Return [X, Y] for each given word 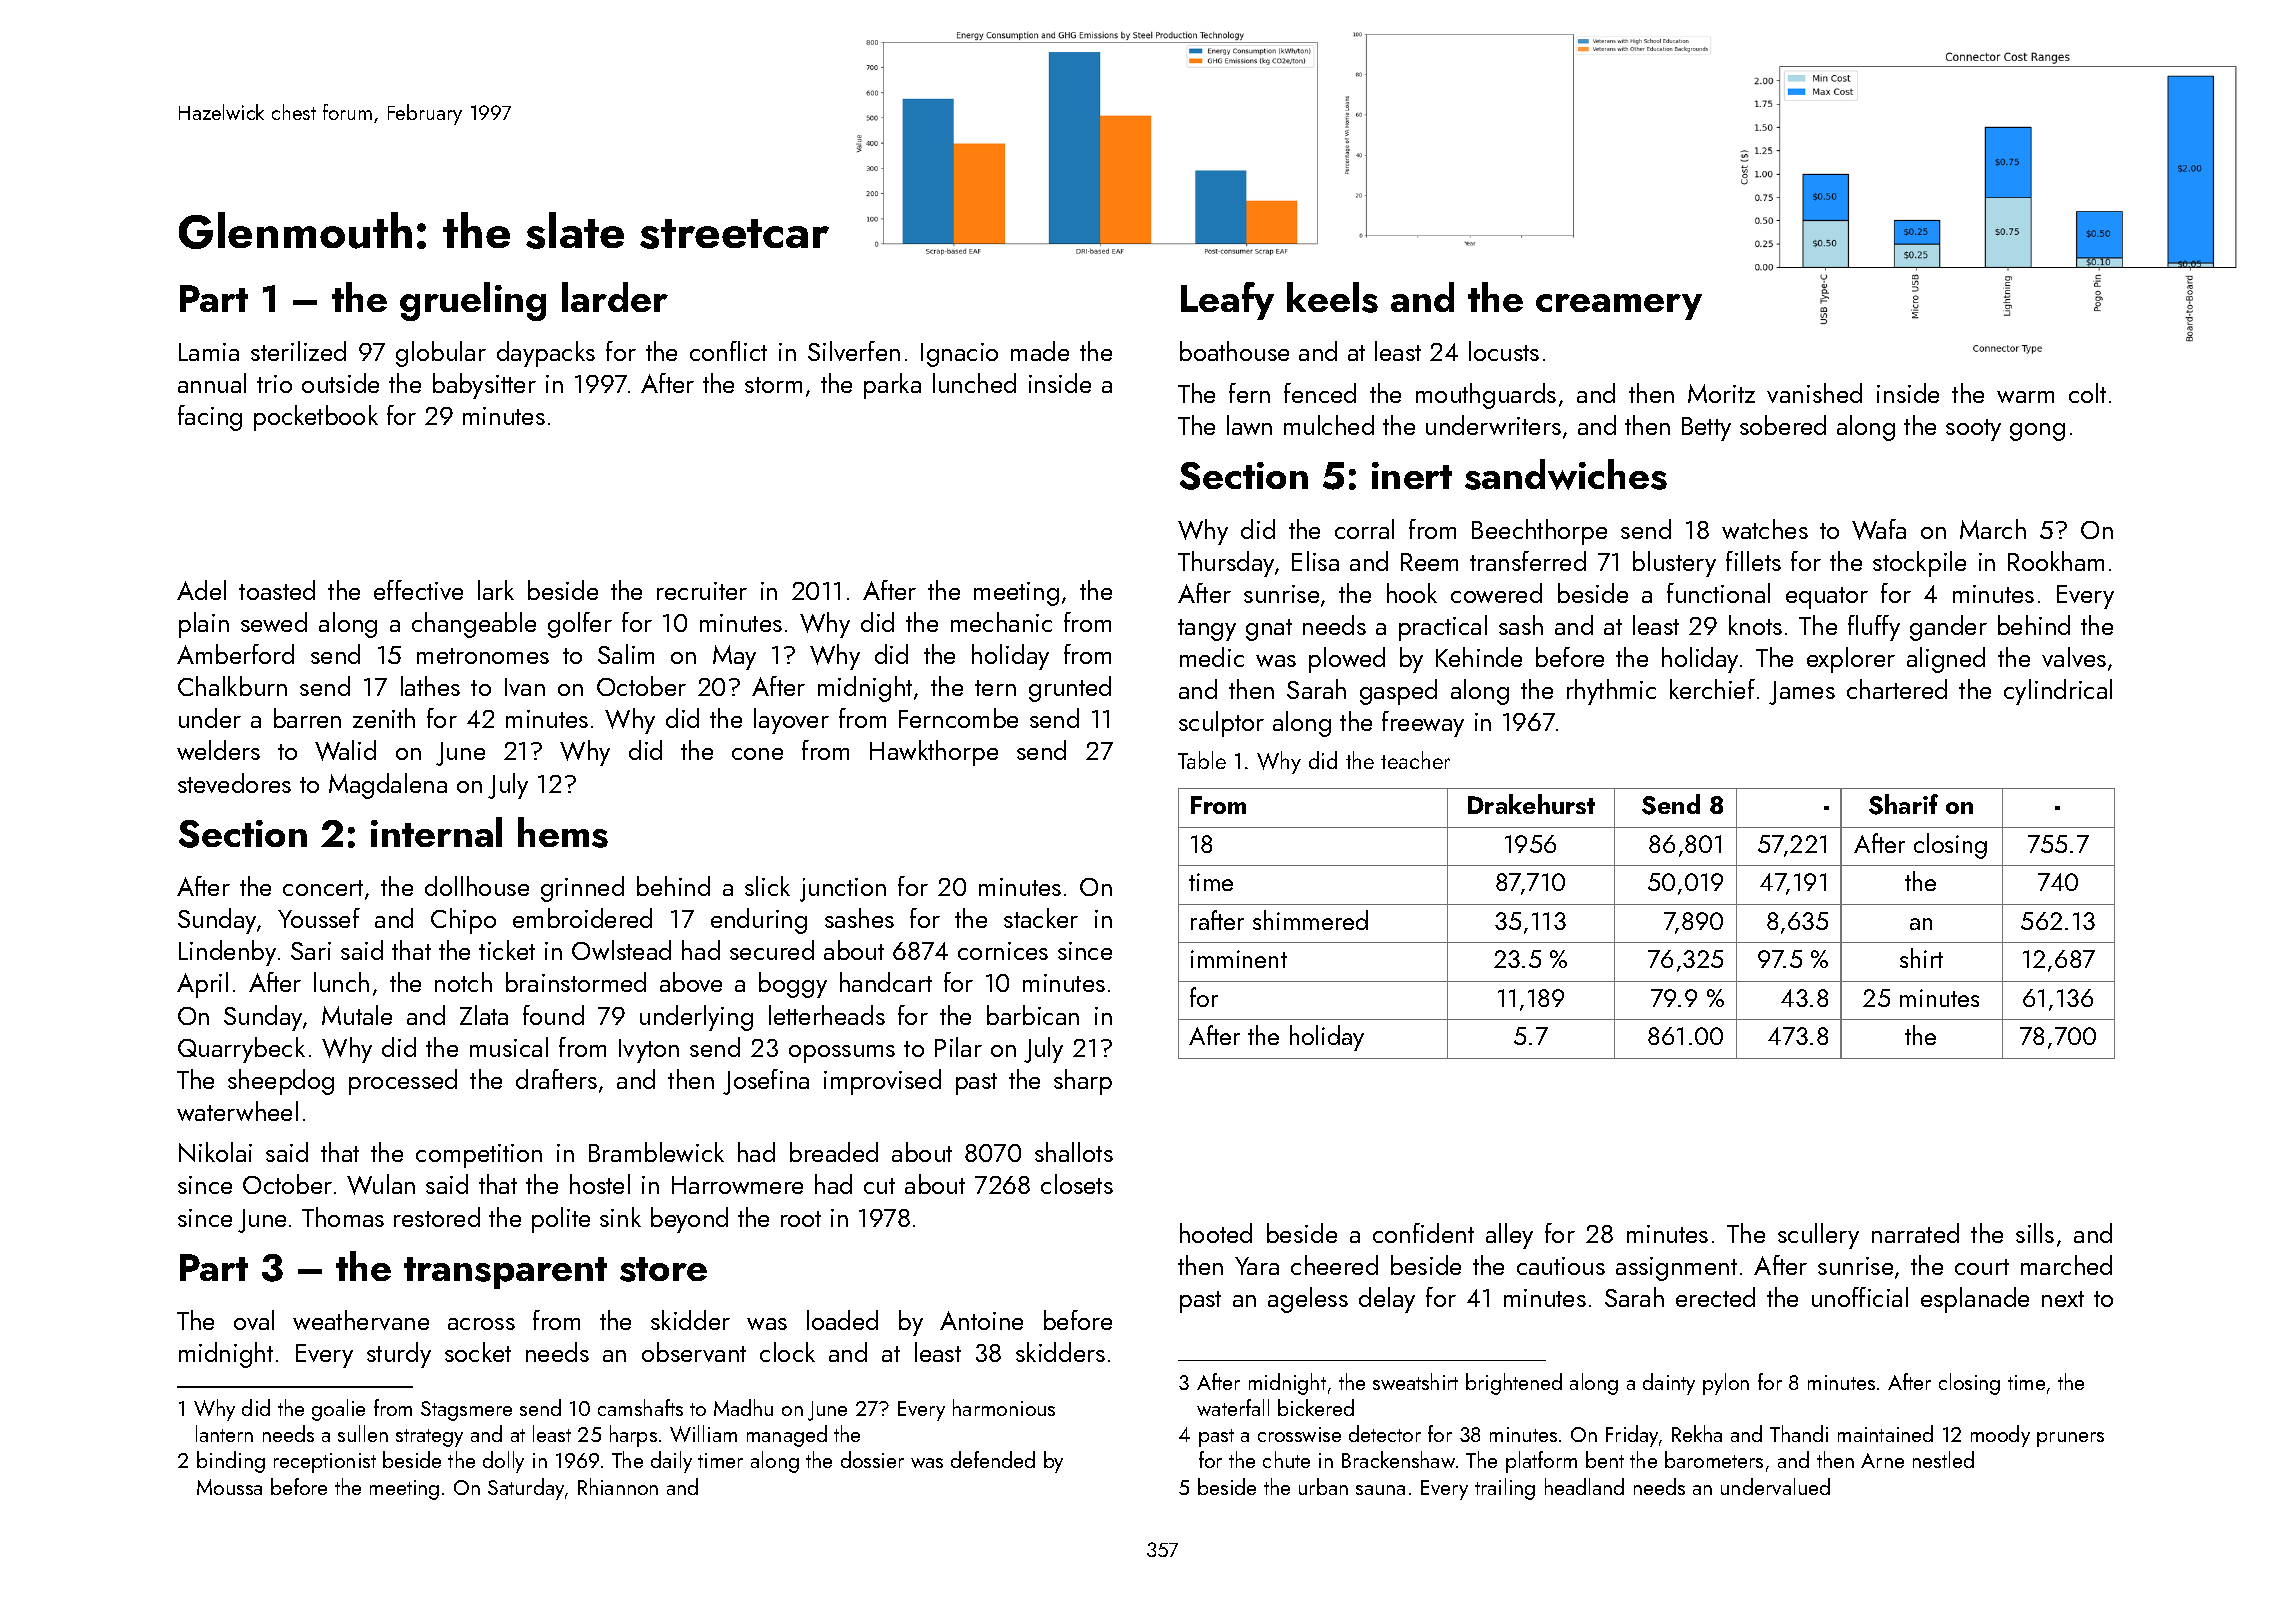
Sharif [1903, 804]
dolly [503, 1462]
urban [1323, 1486]
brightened [1514, 1384]
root [801, 1219]
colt [2087, 393]
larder [615, 297]
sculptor [1221, 724]
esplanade [1975, 1300]
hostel [600, 1184]
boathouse [1234, 351]
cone [757, 754]
